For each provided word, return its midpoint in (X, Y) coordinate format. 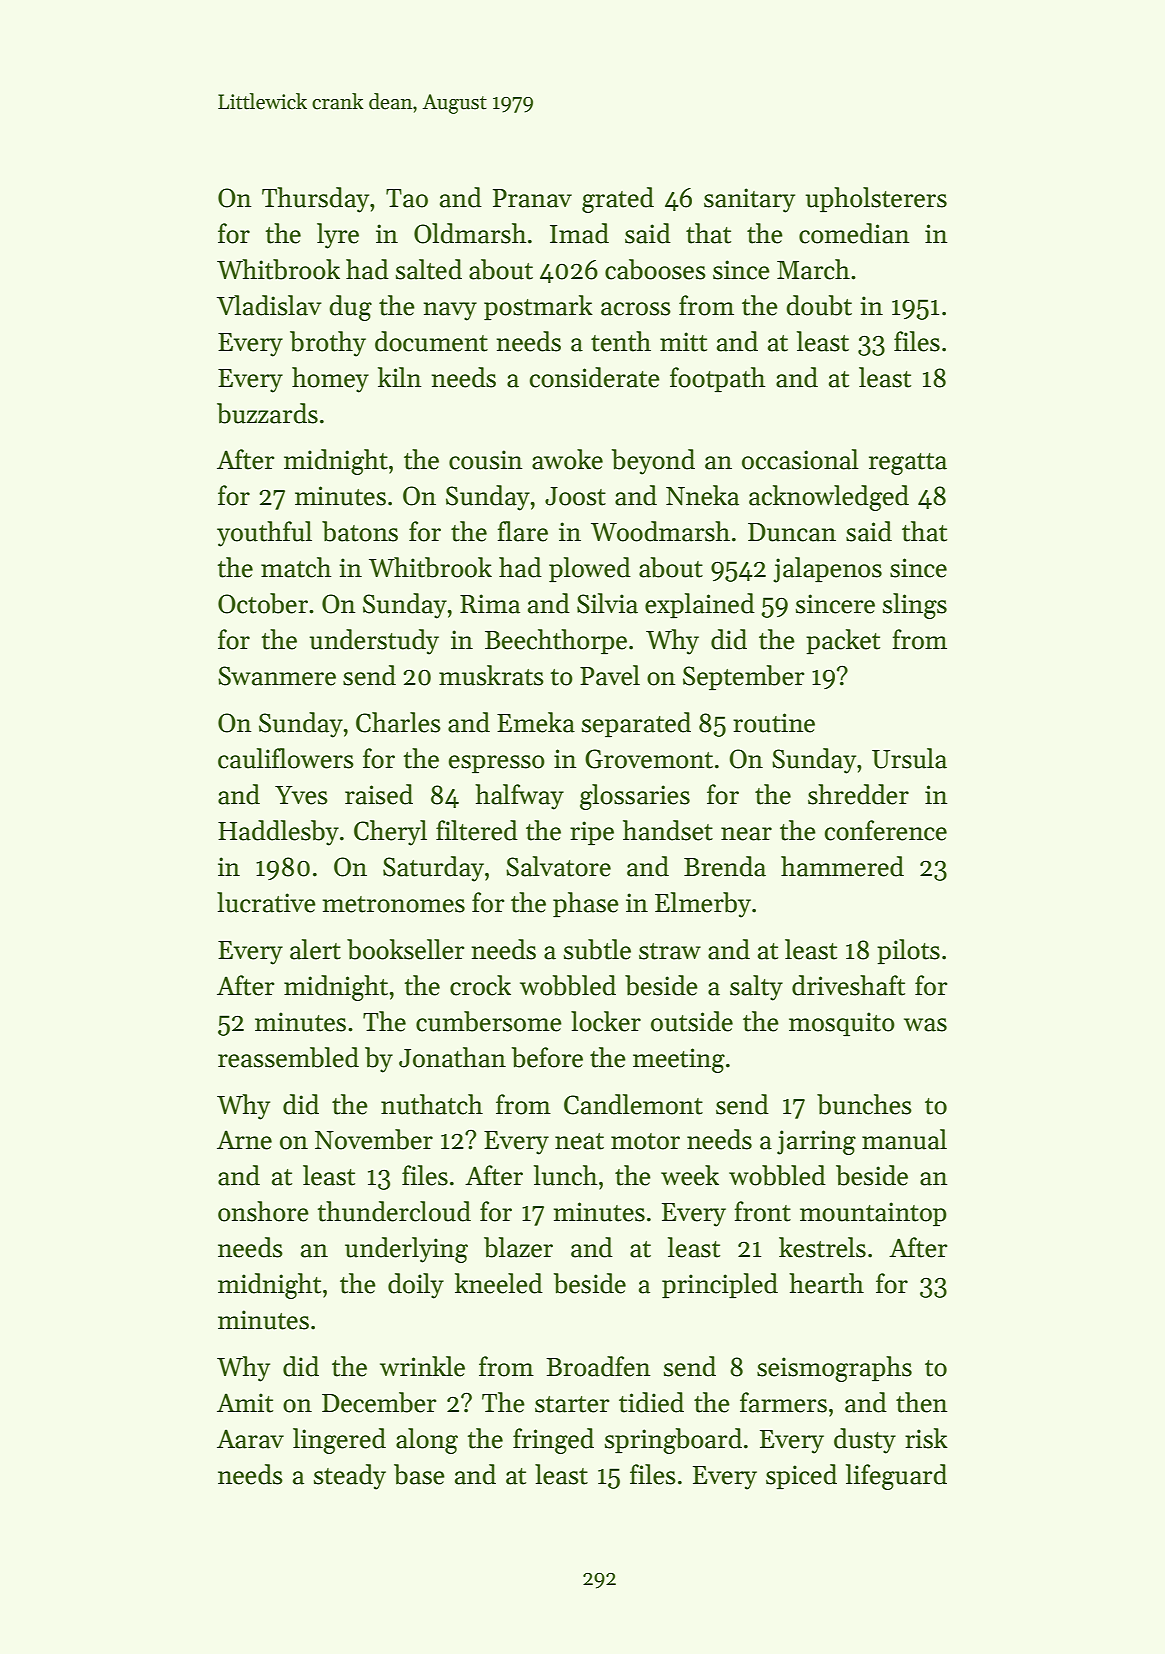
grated (618, 200)
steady (350, 1477)
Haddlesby (278, 833)
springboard (673, 1441)
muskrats (491, 675)
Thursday (315, 200)
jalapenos (827, 570)
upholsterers (876, 200)
